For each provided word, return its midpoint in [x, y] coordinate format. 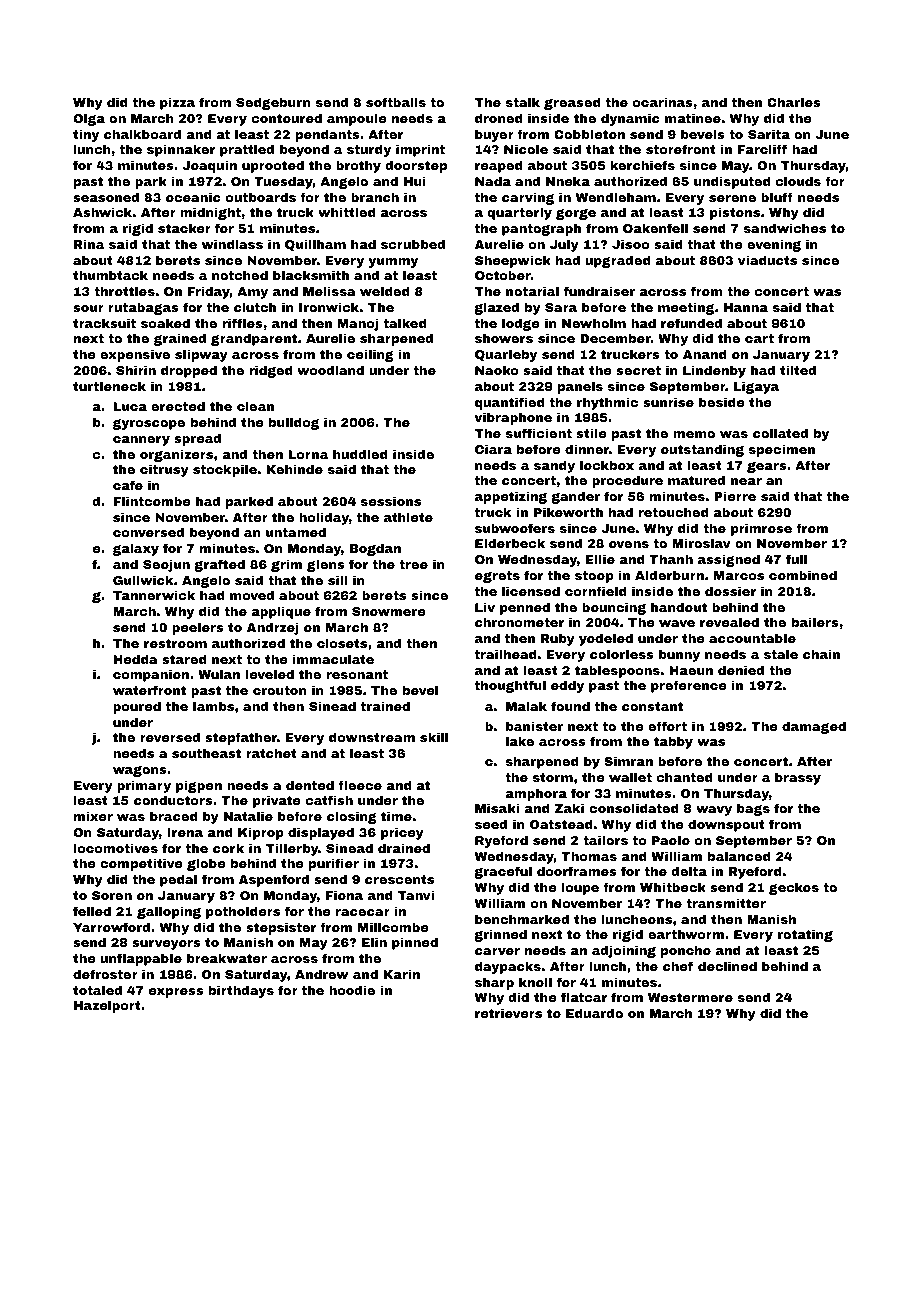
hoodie [352, 990]
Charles [794, 102]
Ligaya [756, 387]
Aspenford [274, 880]
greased [572, 103]
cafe [128, 485]
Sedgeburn [273, 103]
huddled [360, 454]
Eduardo [594, 1013]
